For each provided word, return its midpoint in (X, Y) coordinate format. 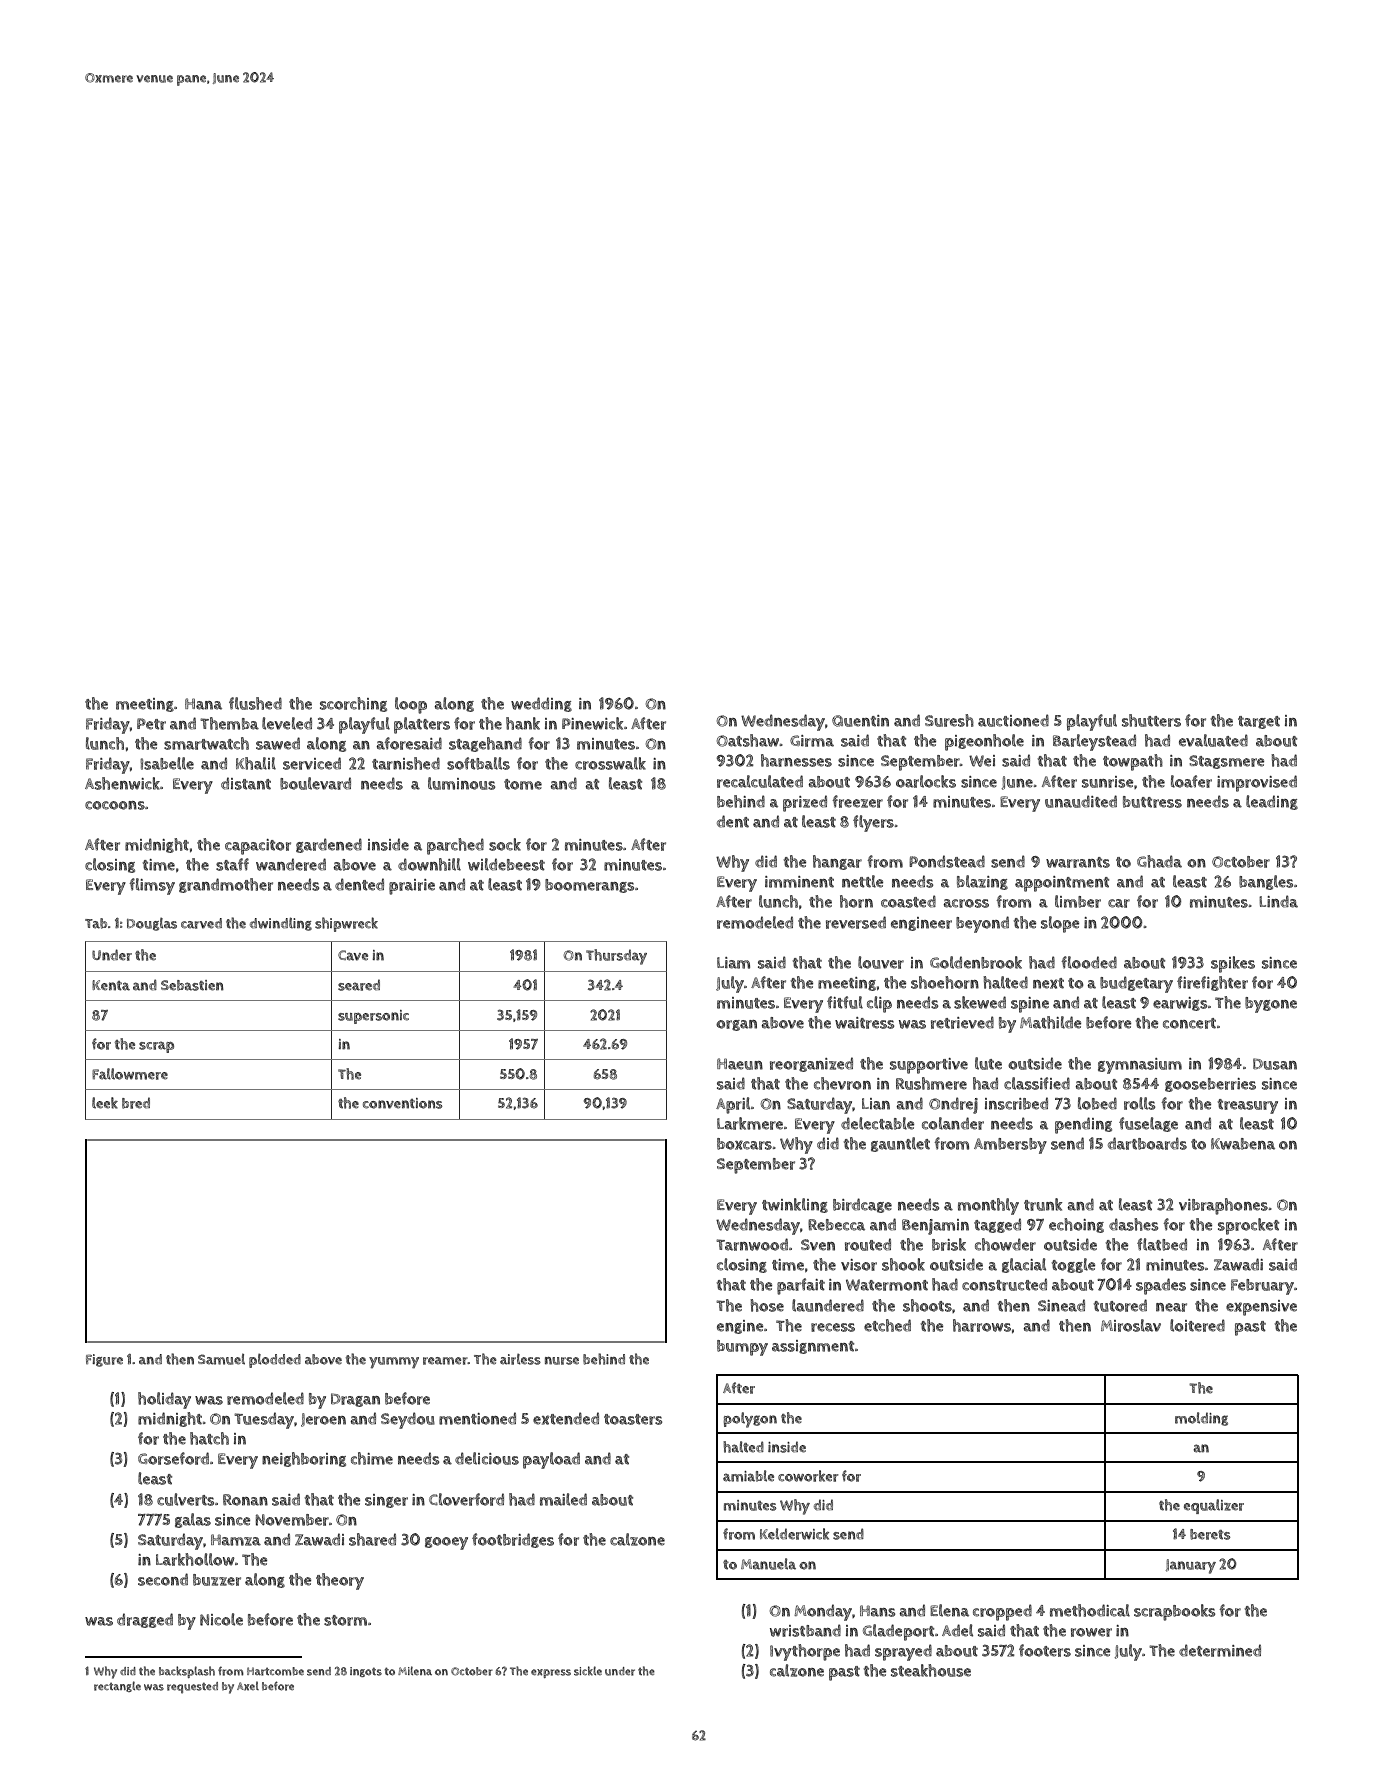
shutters (1151, 720)
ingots (366, 1672)
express (551, 1673)
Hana (203, 704)
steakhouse (931, 1670)
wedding (541, 704)
